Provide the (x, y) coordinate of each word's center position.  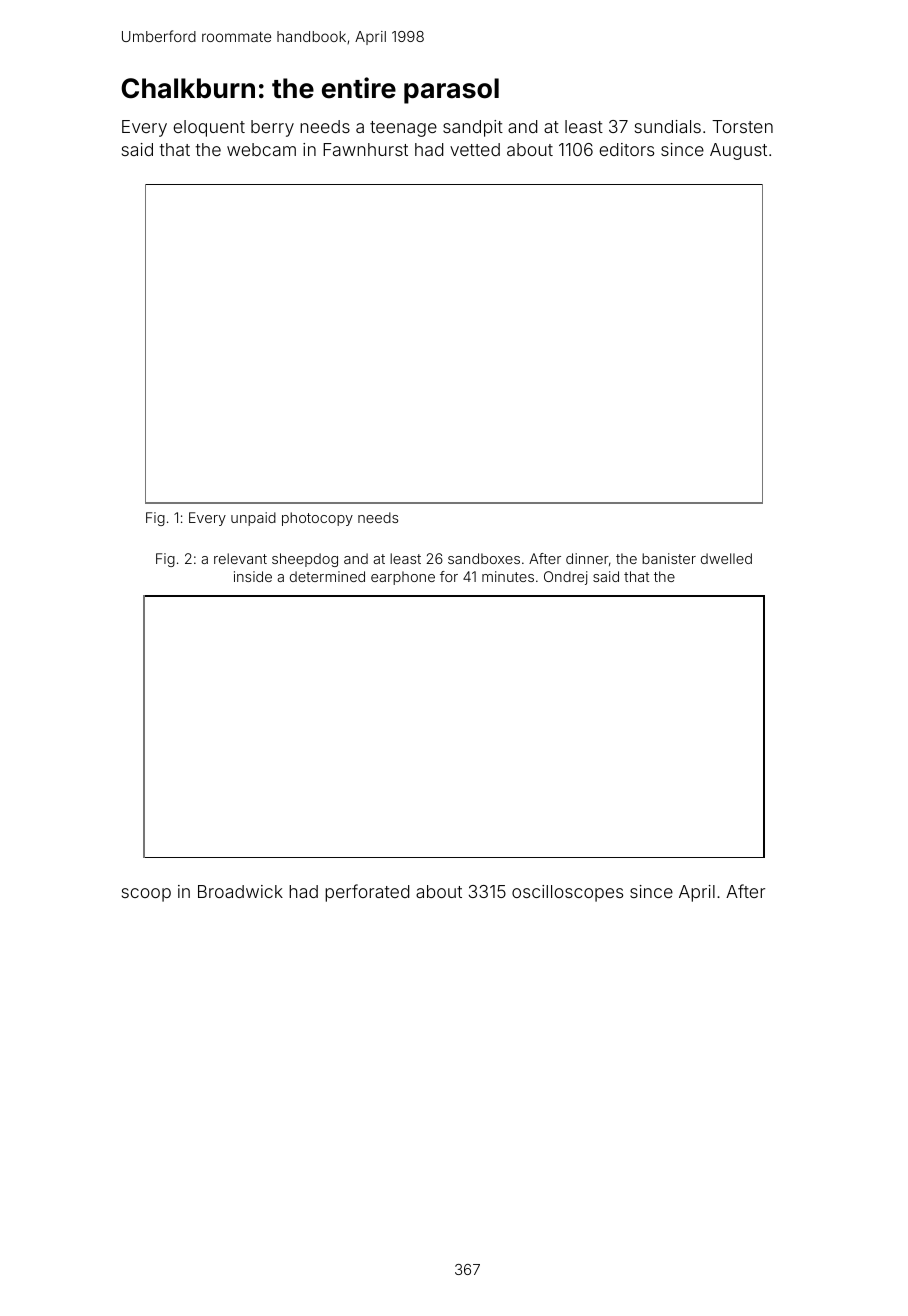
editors (626, 149)
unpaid (253, 519)
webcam (261, 149)
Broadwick (240, 891)
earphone (403, 578)
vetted (475, 149)
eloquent (209, 128)
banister (669, 558)
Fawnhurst (365, 149)
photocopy (317, 519)
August (738, 151)
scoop (146, 895)
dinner (587, 558)
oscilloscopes (567, 893)
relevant (240, 558)
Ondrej (566, 578)
